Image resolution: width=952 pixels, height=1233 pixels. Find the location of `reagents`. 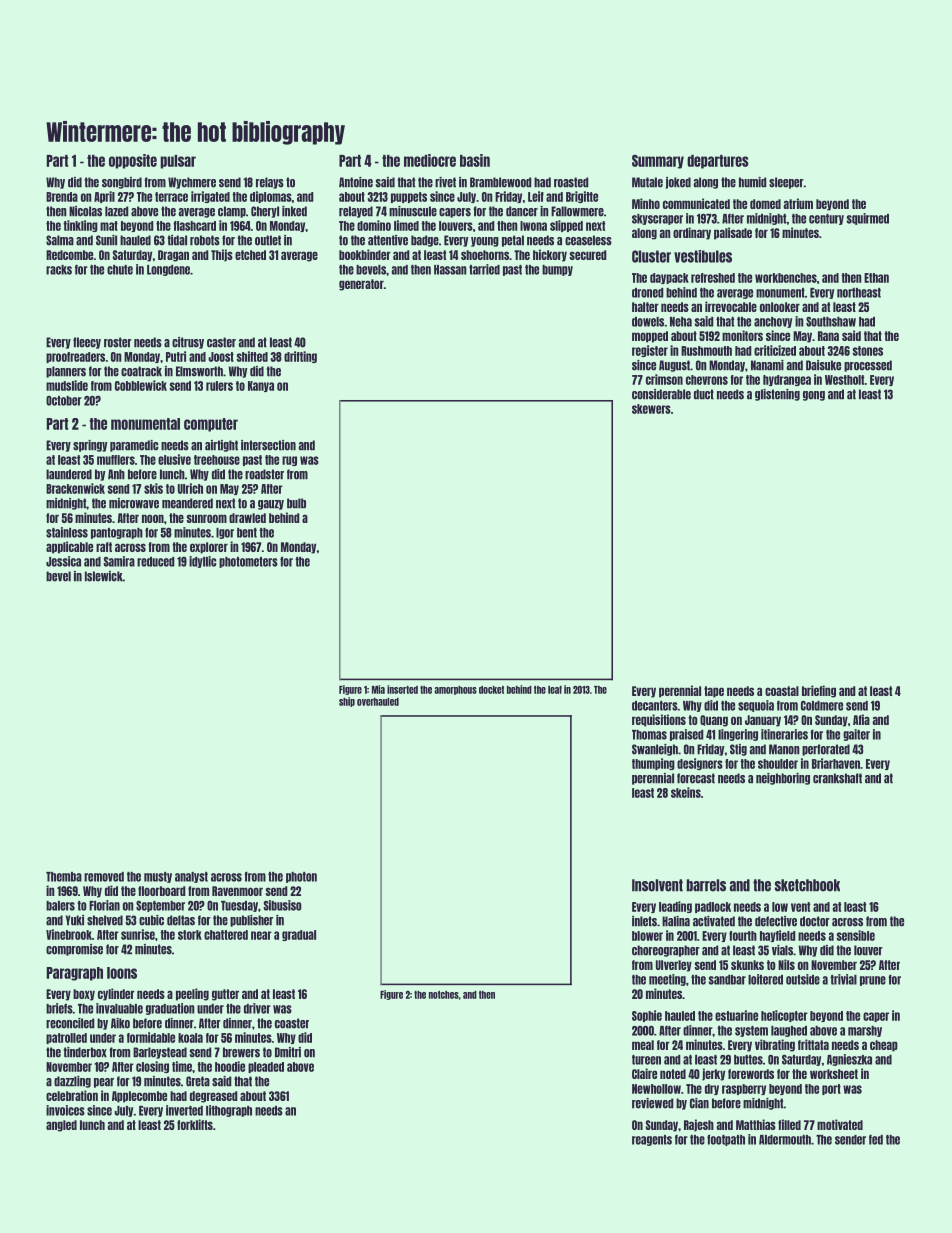

reagents is located at coordinates (652, 1140).
